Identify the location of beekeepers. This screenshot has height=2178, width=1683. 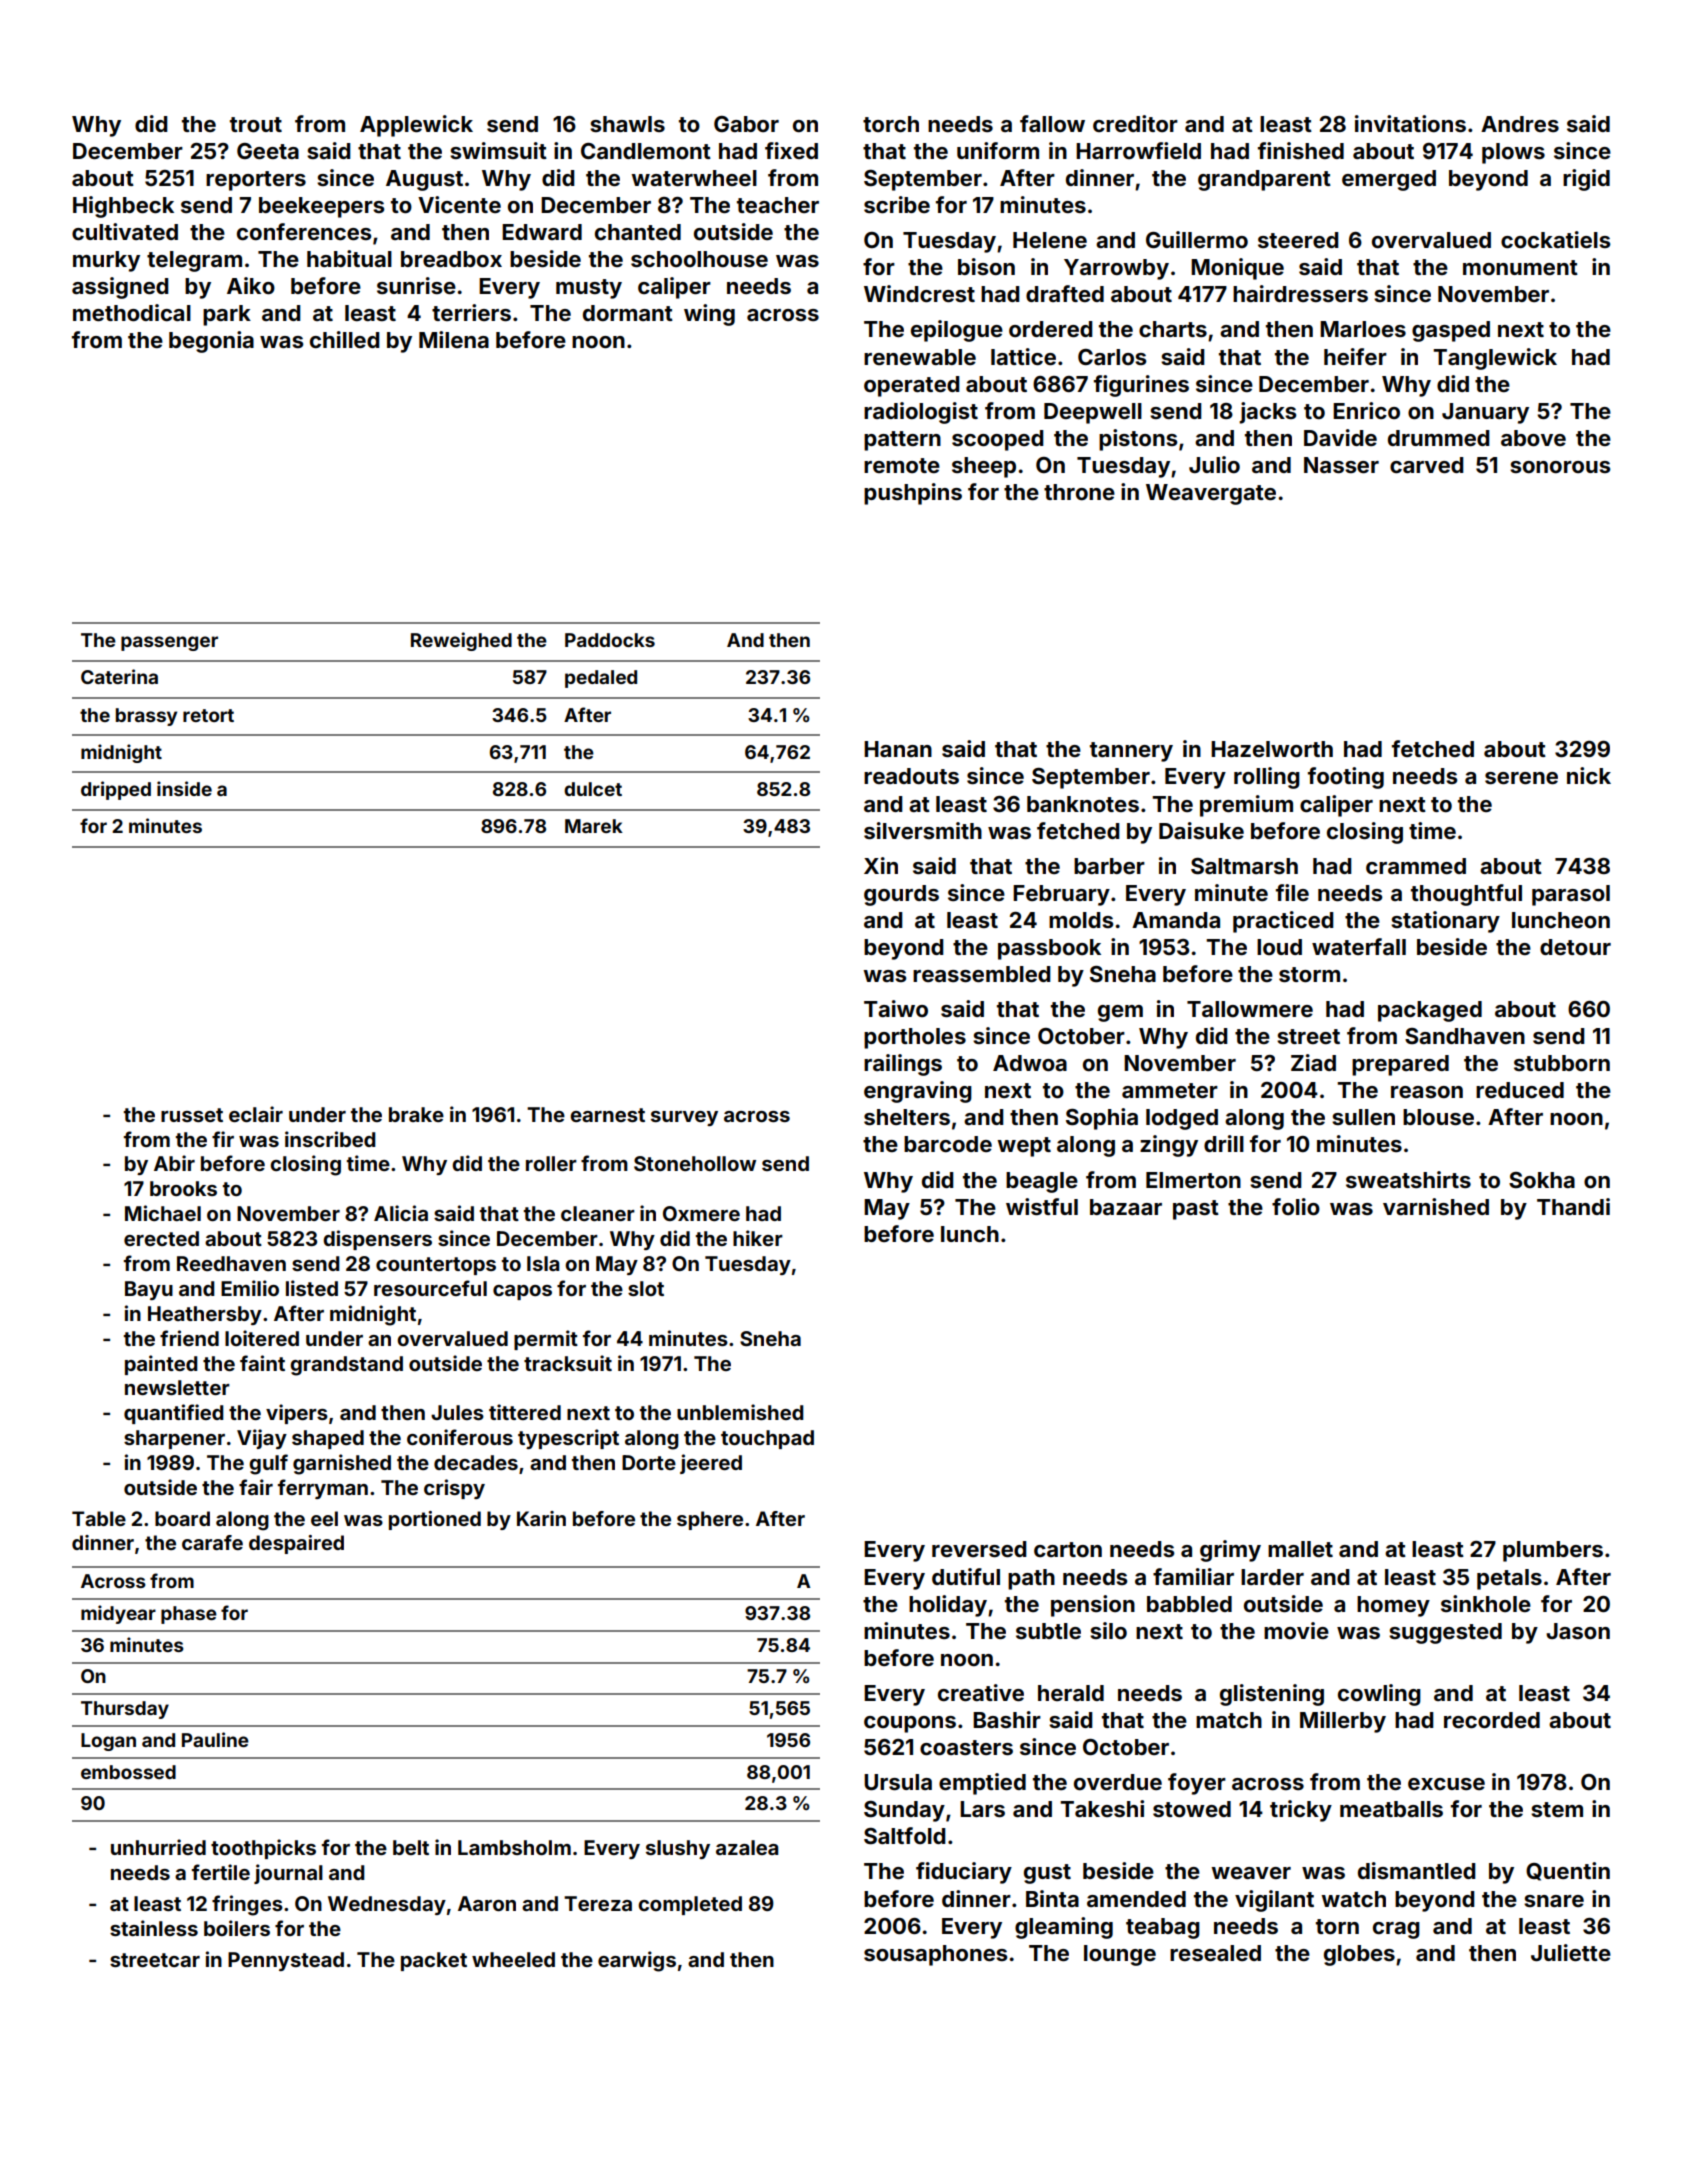
(321, 207).
